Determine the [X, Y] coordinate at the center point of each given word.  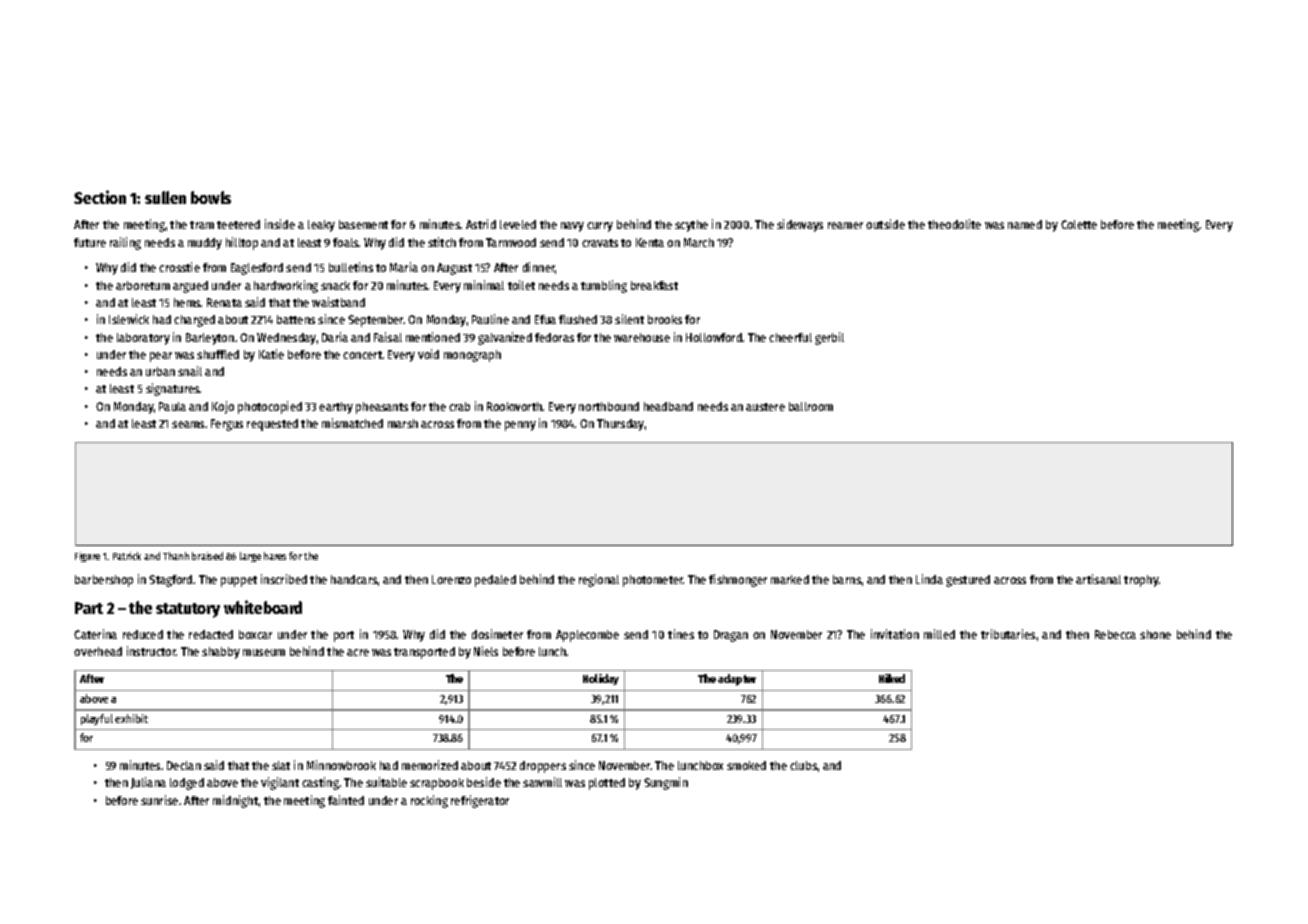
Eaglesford [257, 269]
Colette [1079, 224]
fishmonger [738, 580]
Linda [929, 579]
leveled [518, 224]
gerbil [829, 338]
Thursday [621, 425]
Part [89, 608]
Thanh [176, 556]
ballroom [811, 406]
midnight [236, 801]
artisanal [1098, 579]
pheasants [382, 408]
